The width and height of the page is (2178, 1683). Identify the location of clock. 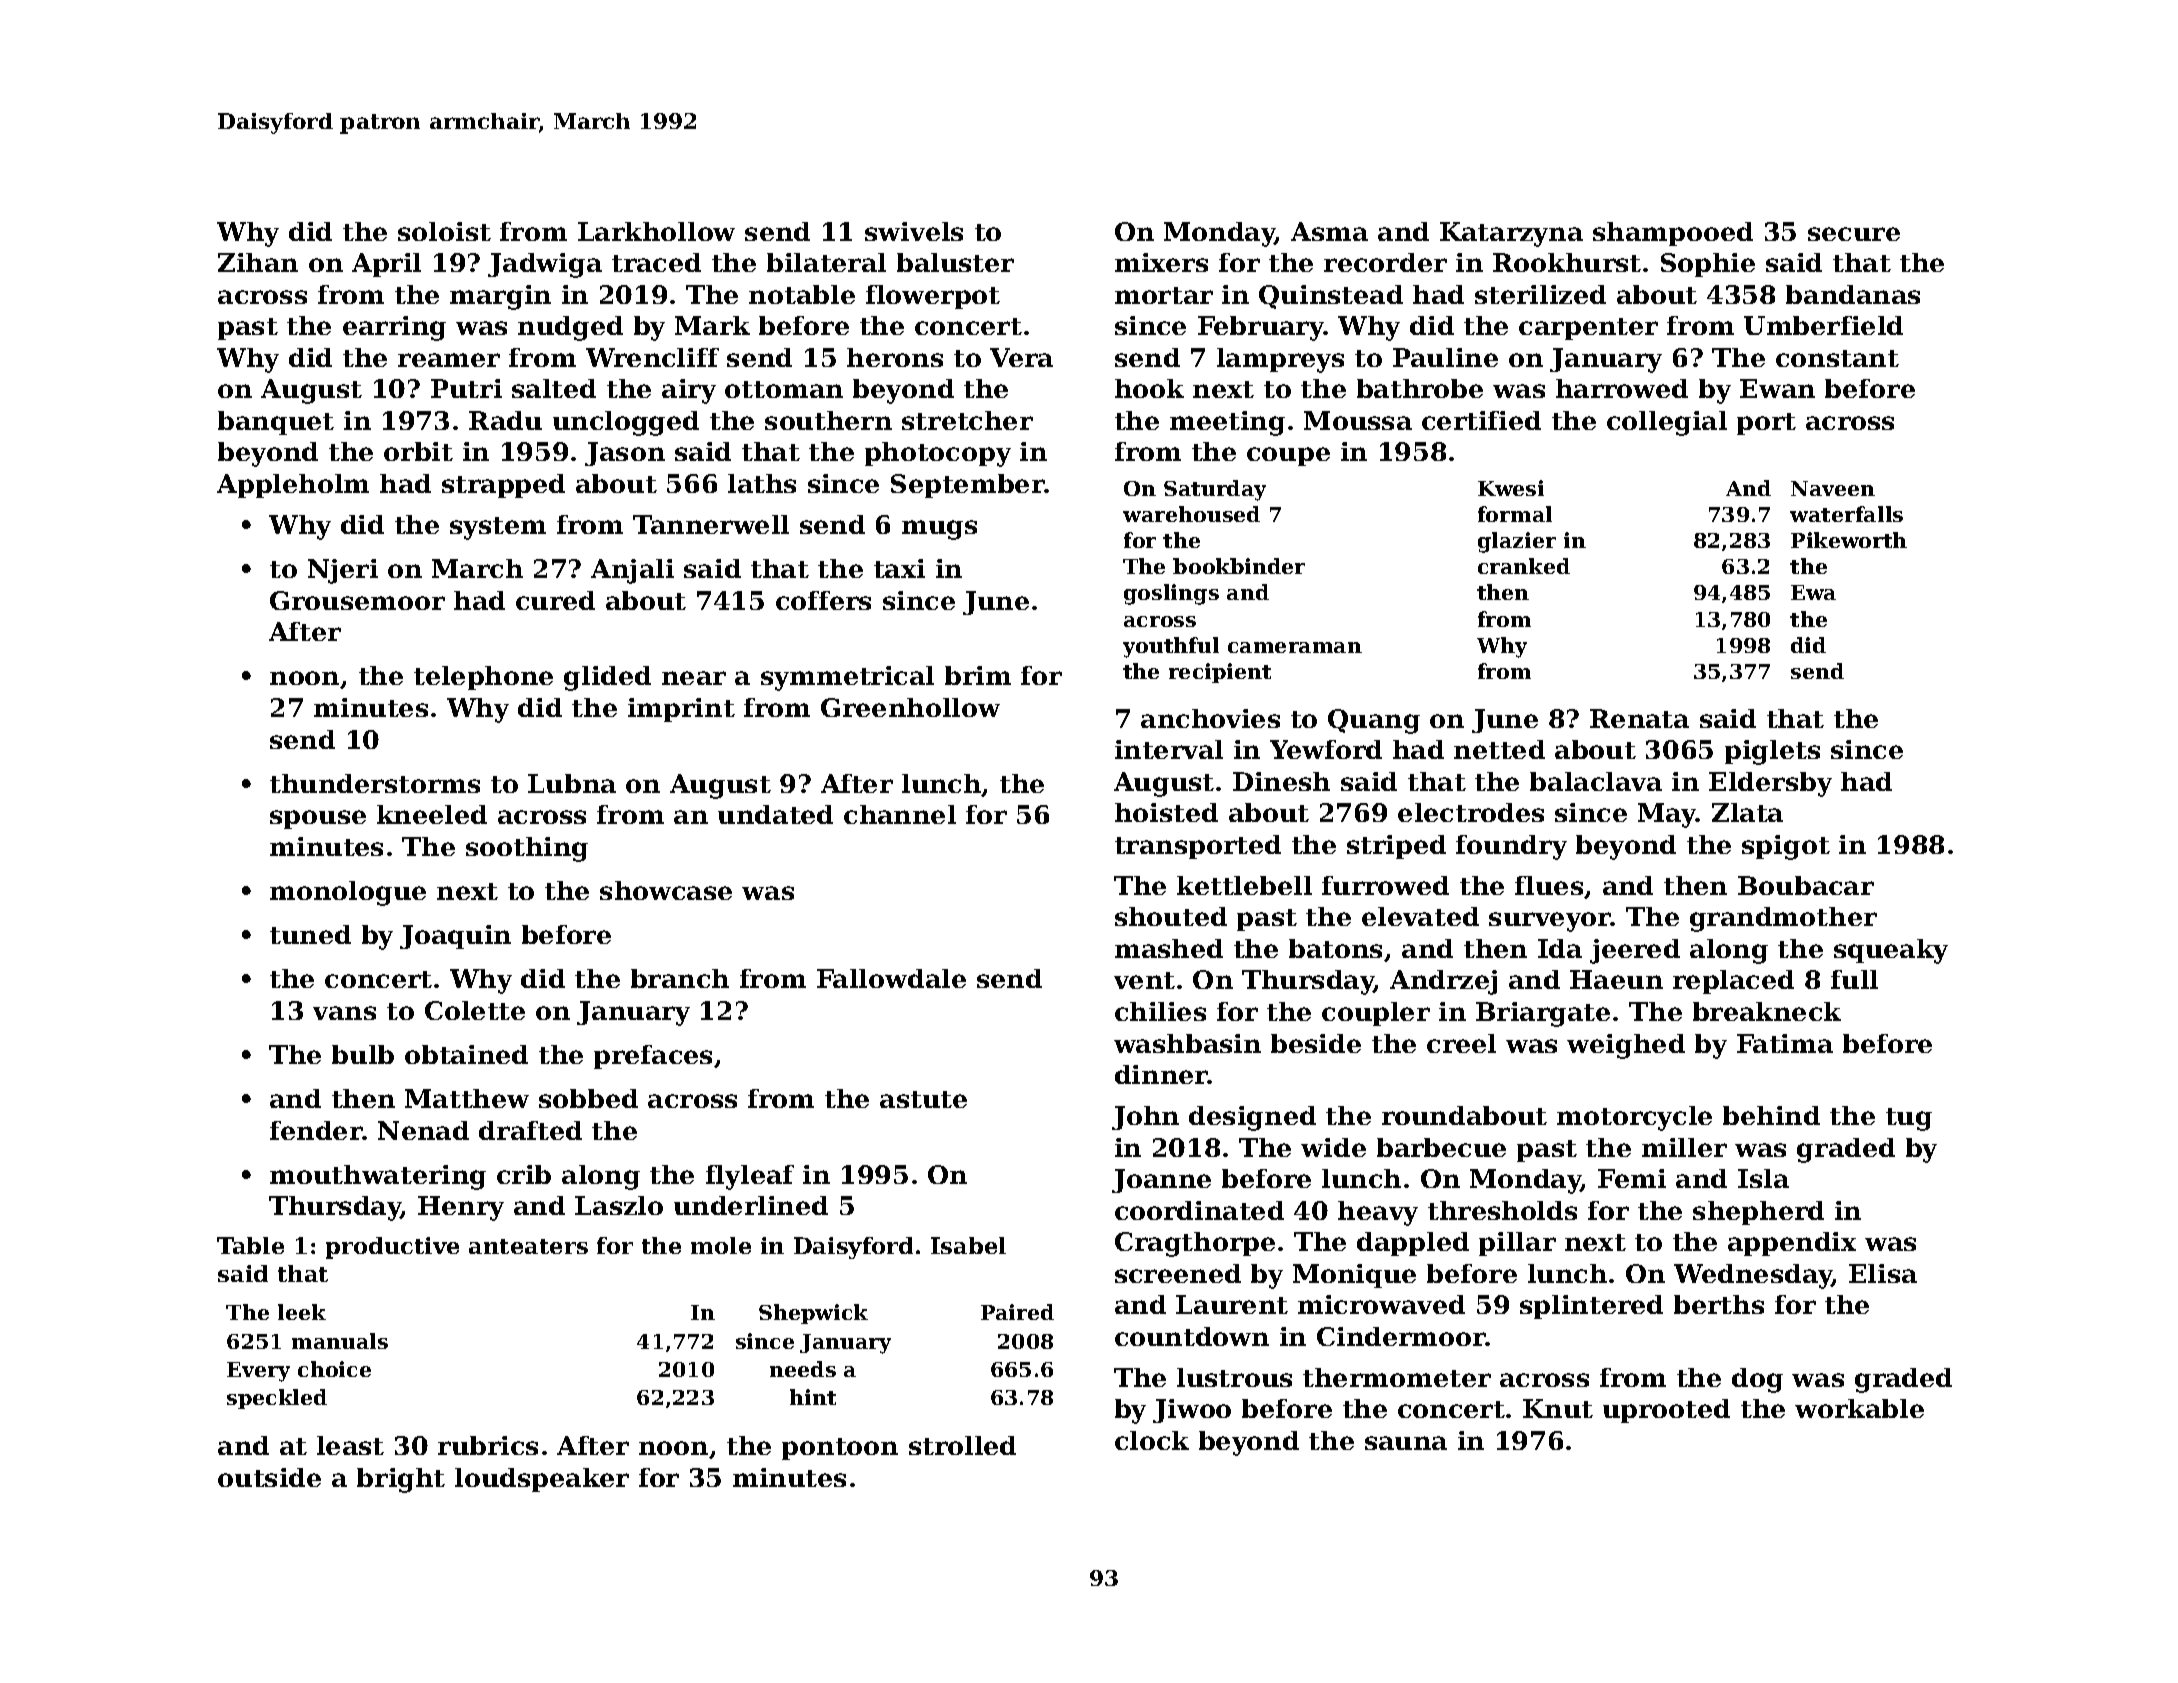
(1152, 1440).
